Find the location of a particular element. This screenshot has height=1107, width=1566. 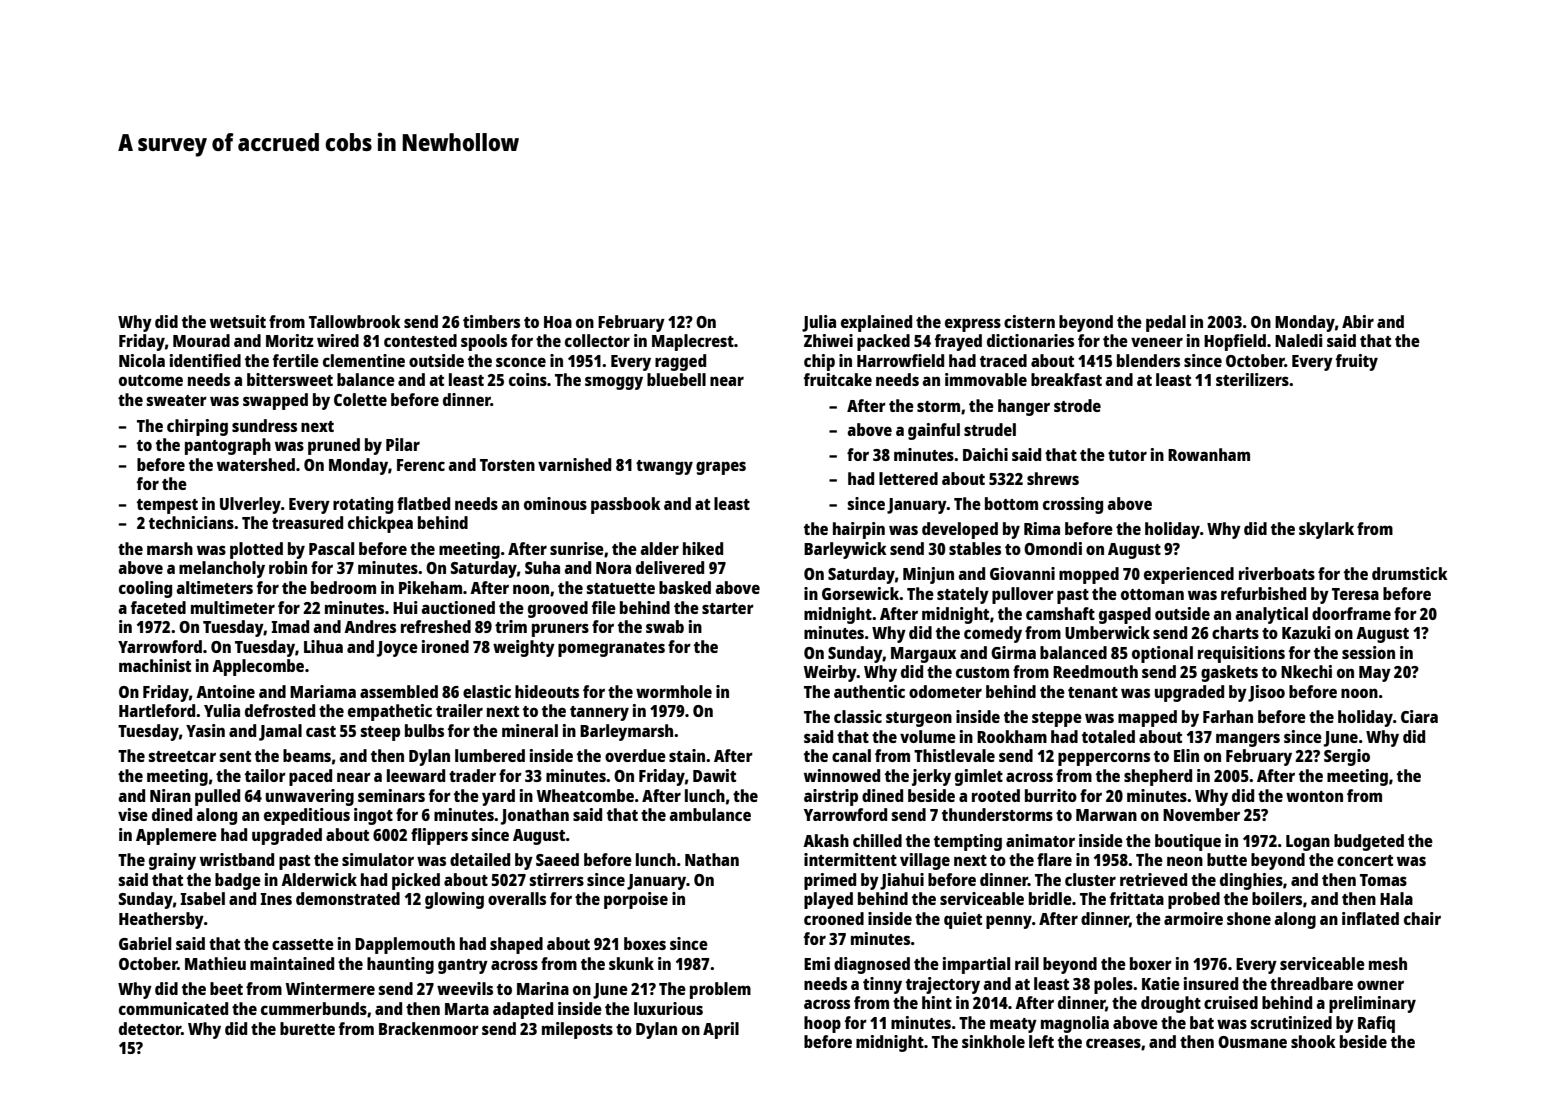

Gorsewick is located at coordinates (861, 593).
